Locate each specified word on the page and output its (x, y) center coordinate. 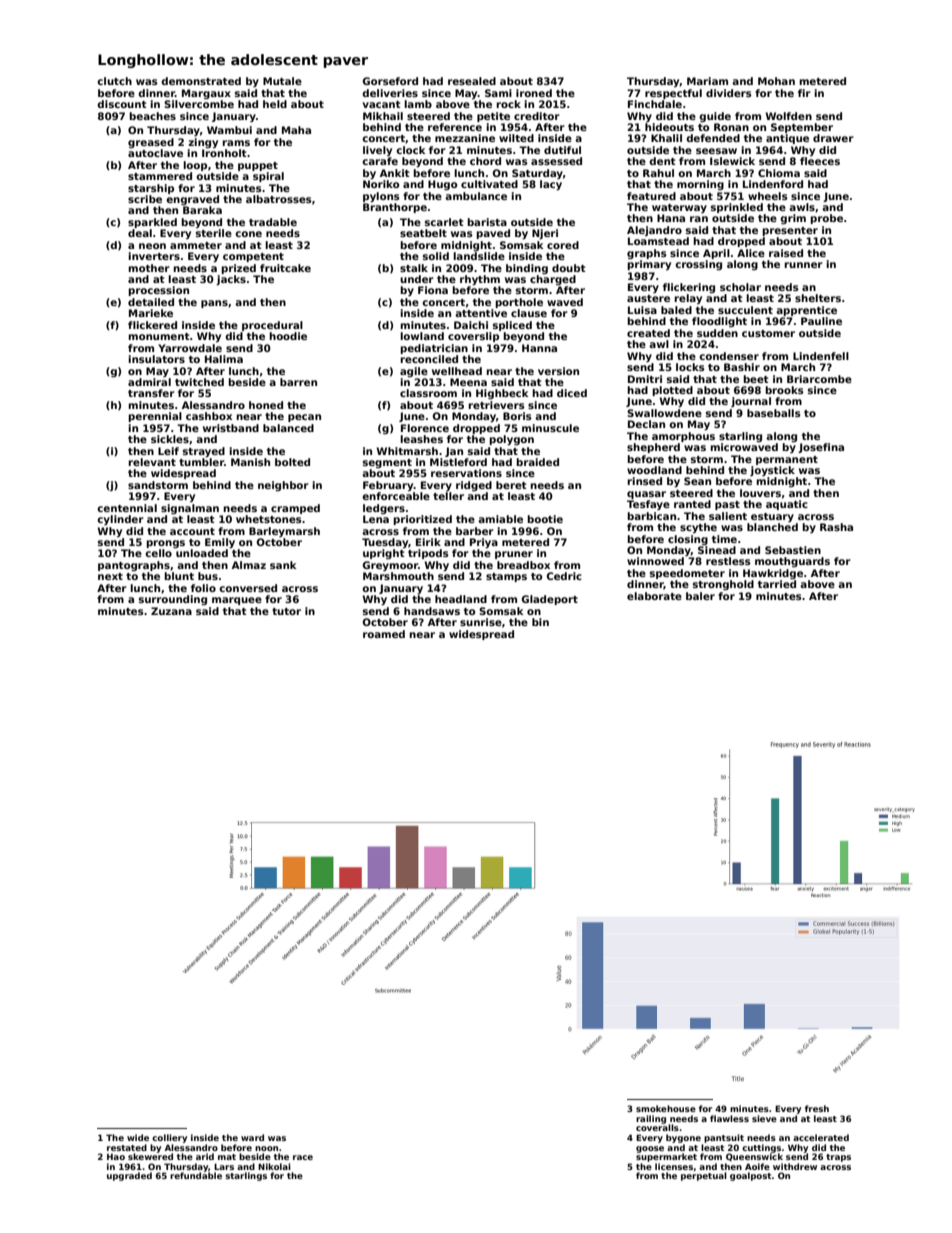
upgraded (129, 1176)
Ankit (394, 173)
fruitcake (285, 268)
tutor (286, 611)
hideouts (669, 127)
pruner (514, 555)
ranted (692, 504)
